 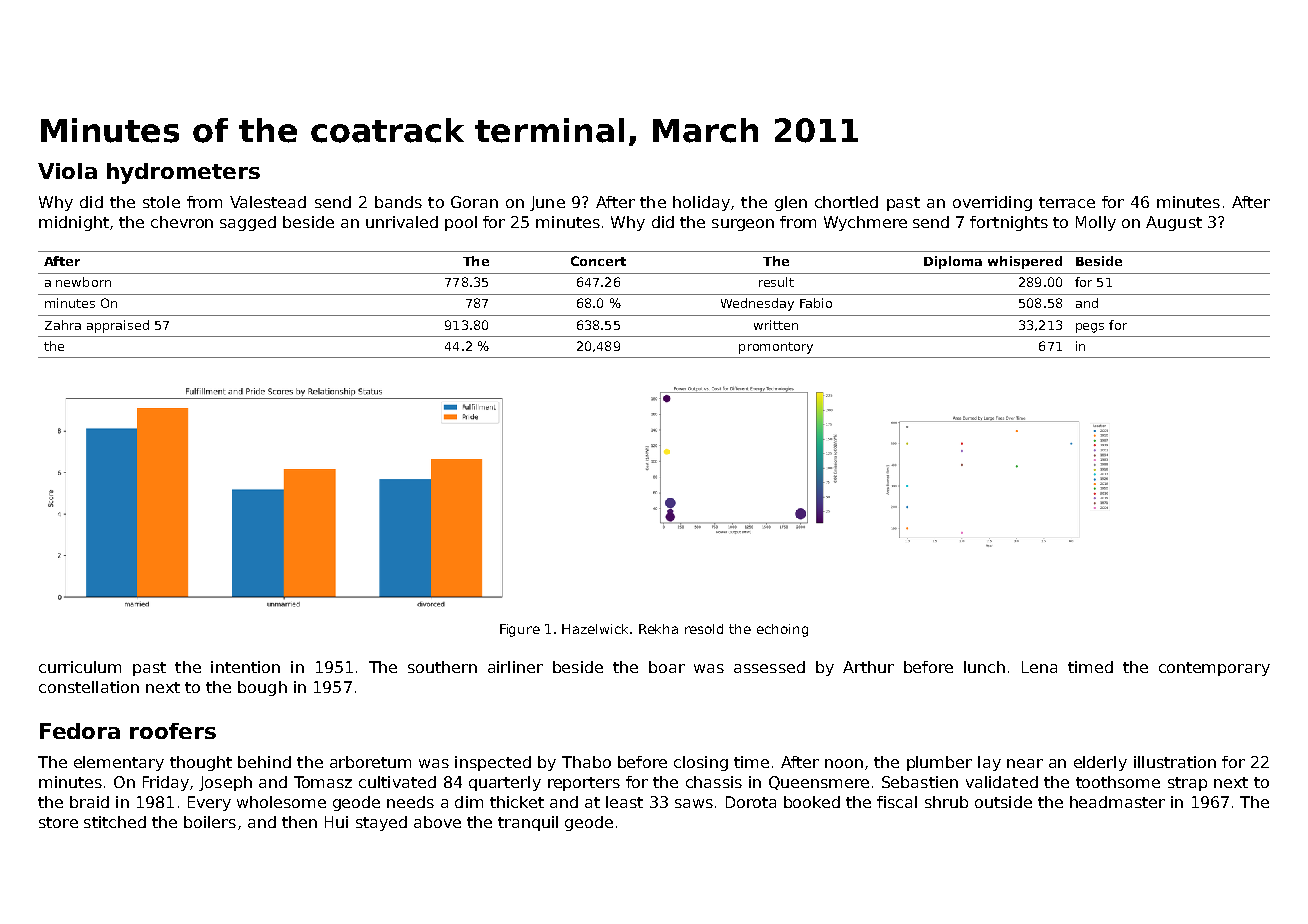 I want to click on pegs, so click(x=1090, y=328).
